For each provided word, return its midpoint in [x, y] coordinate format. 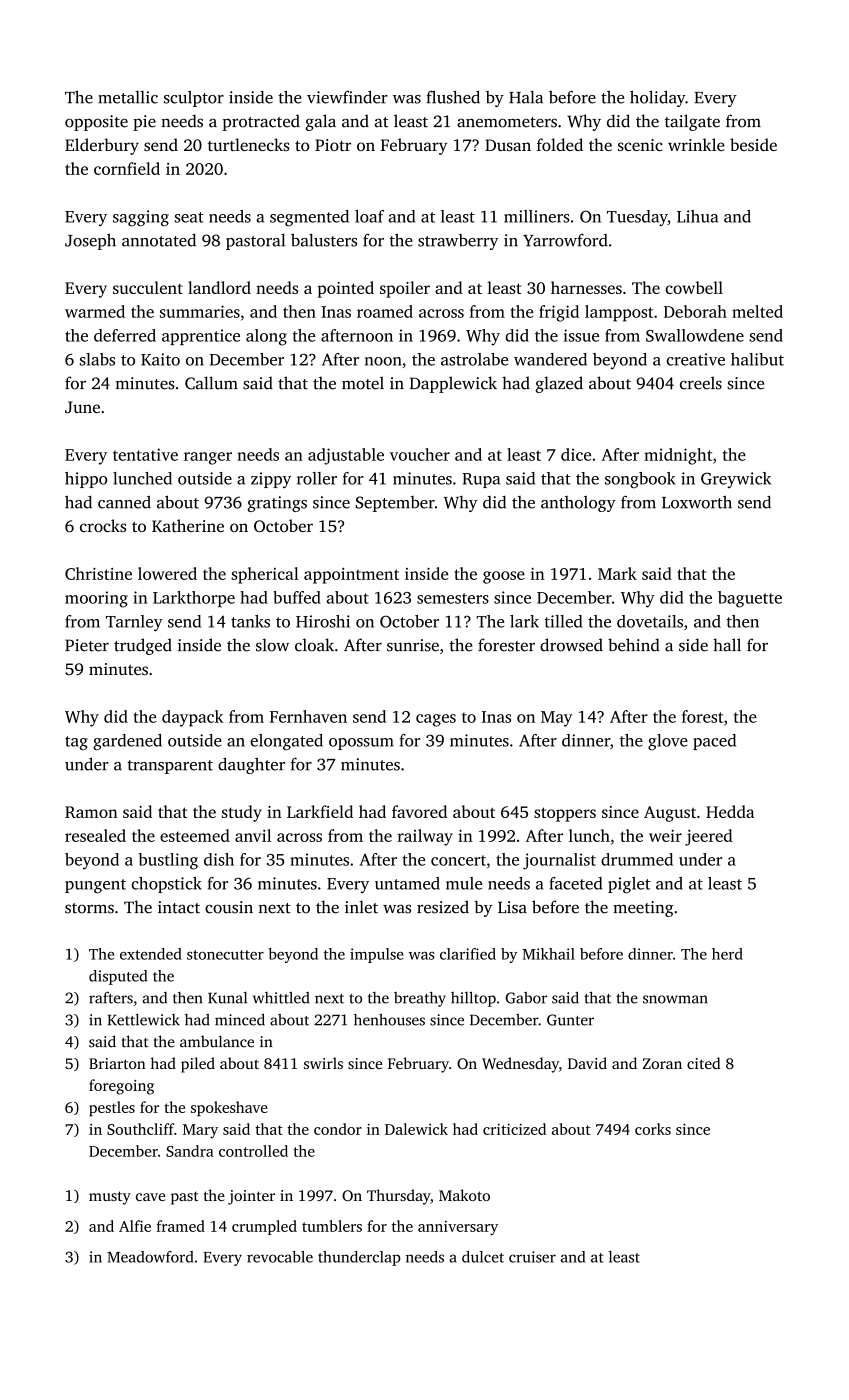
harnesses [586, 287]
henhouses [389, 1020]
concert [458, 860]
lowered [167, 573]
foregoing [121, 1087]
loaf [369, 216]
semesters [453, 598]
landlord [219, 287]
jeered [709, 837]
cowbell [694, 287]
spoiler [405, 289]
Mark [617, 573]
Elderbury [102, 146]
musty [110, 1198]
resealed [95, 835]
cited [704, 1063]
